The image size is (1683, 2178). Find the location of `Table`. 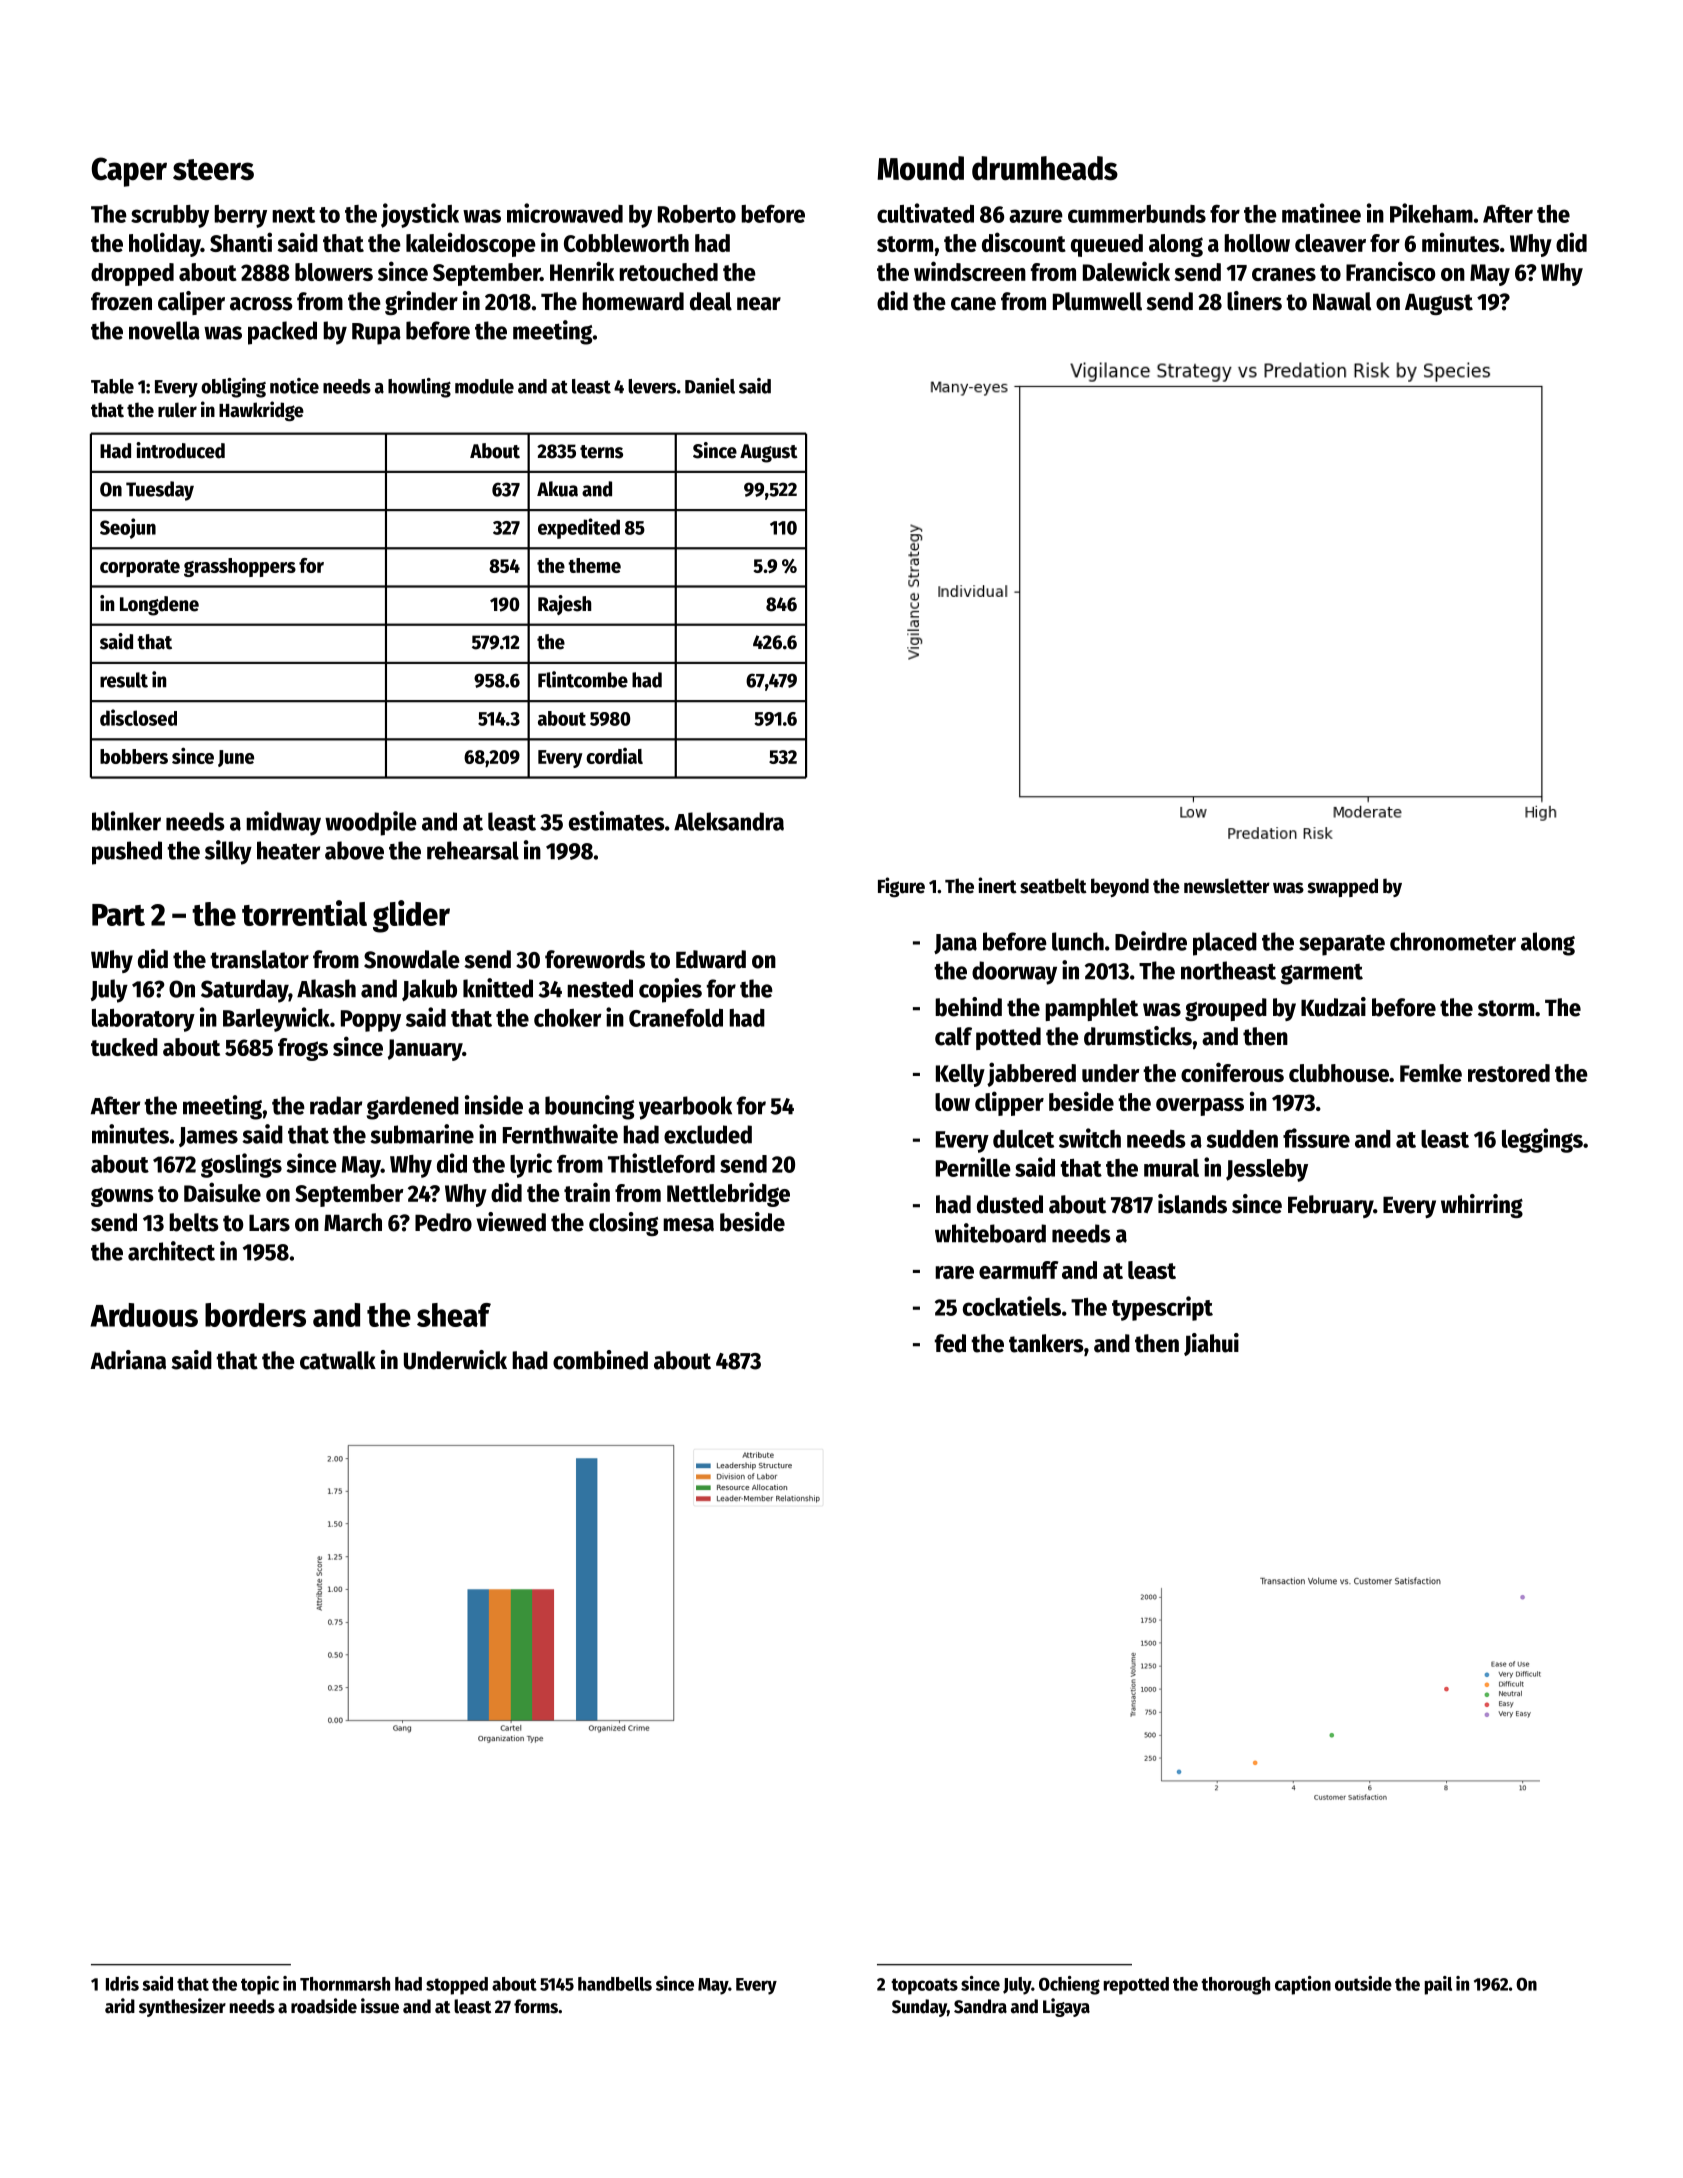

Table is located at coordinates (112, 386).
